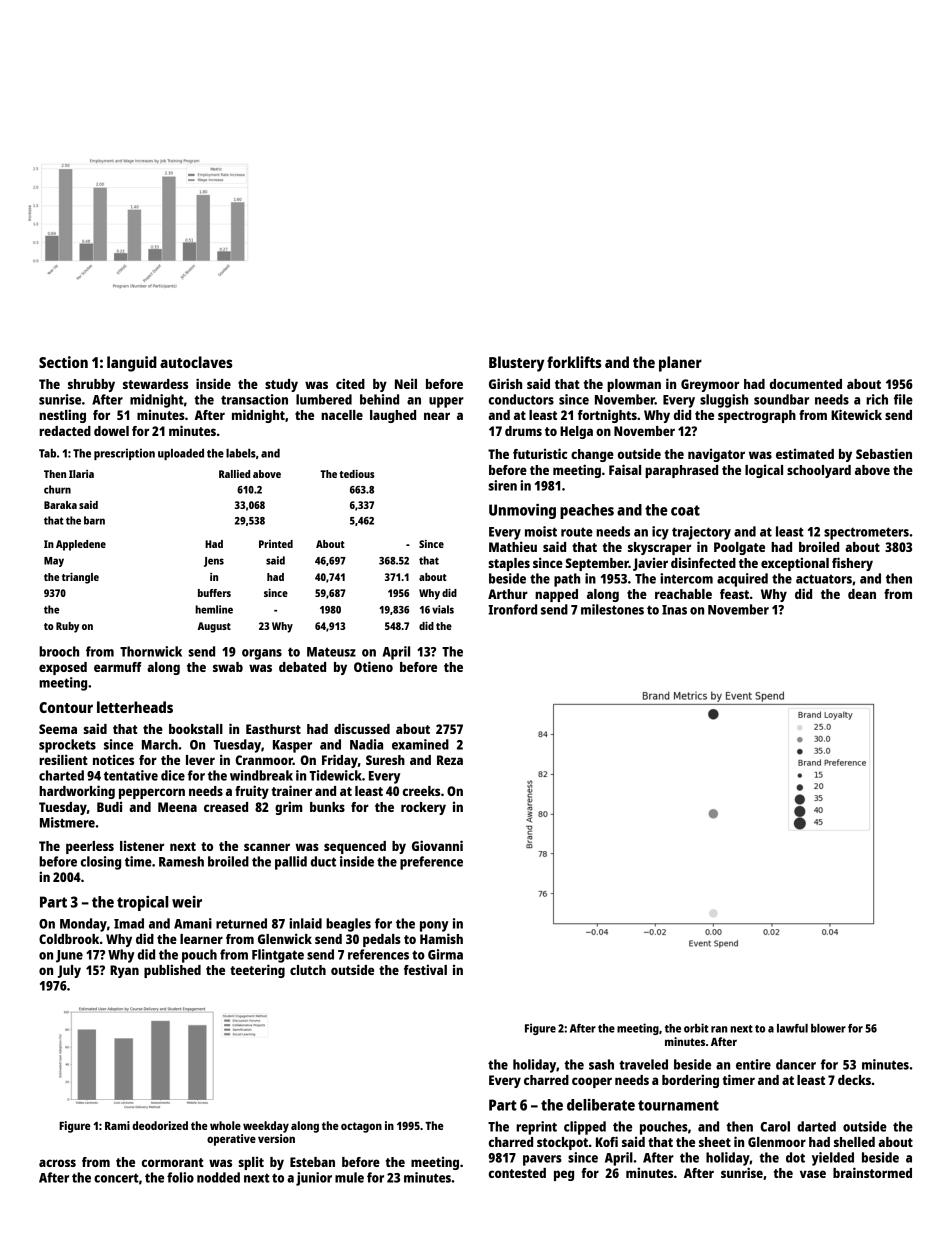 The width and height of the screenshot is (952, 1233). Describe the element at coordinates (173, 1162) in the screenshot. I see `cormorant` at that location.
